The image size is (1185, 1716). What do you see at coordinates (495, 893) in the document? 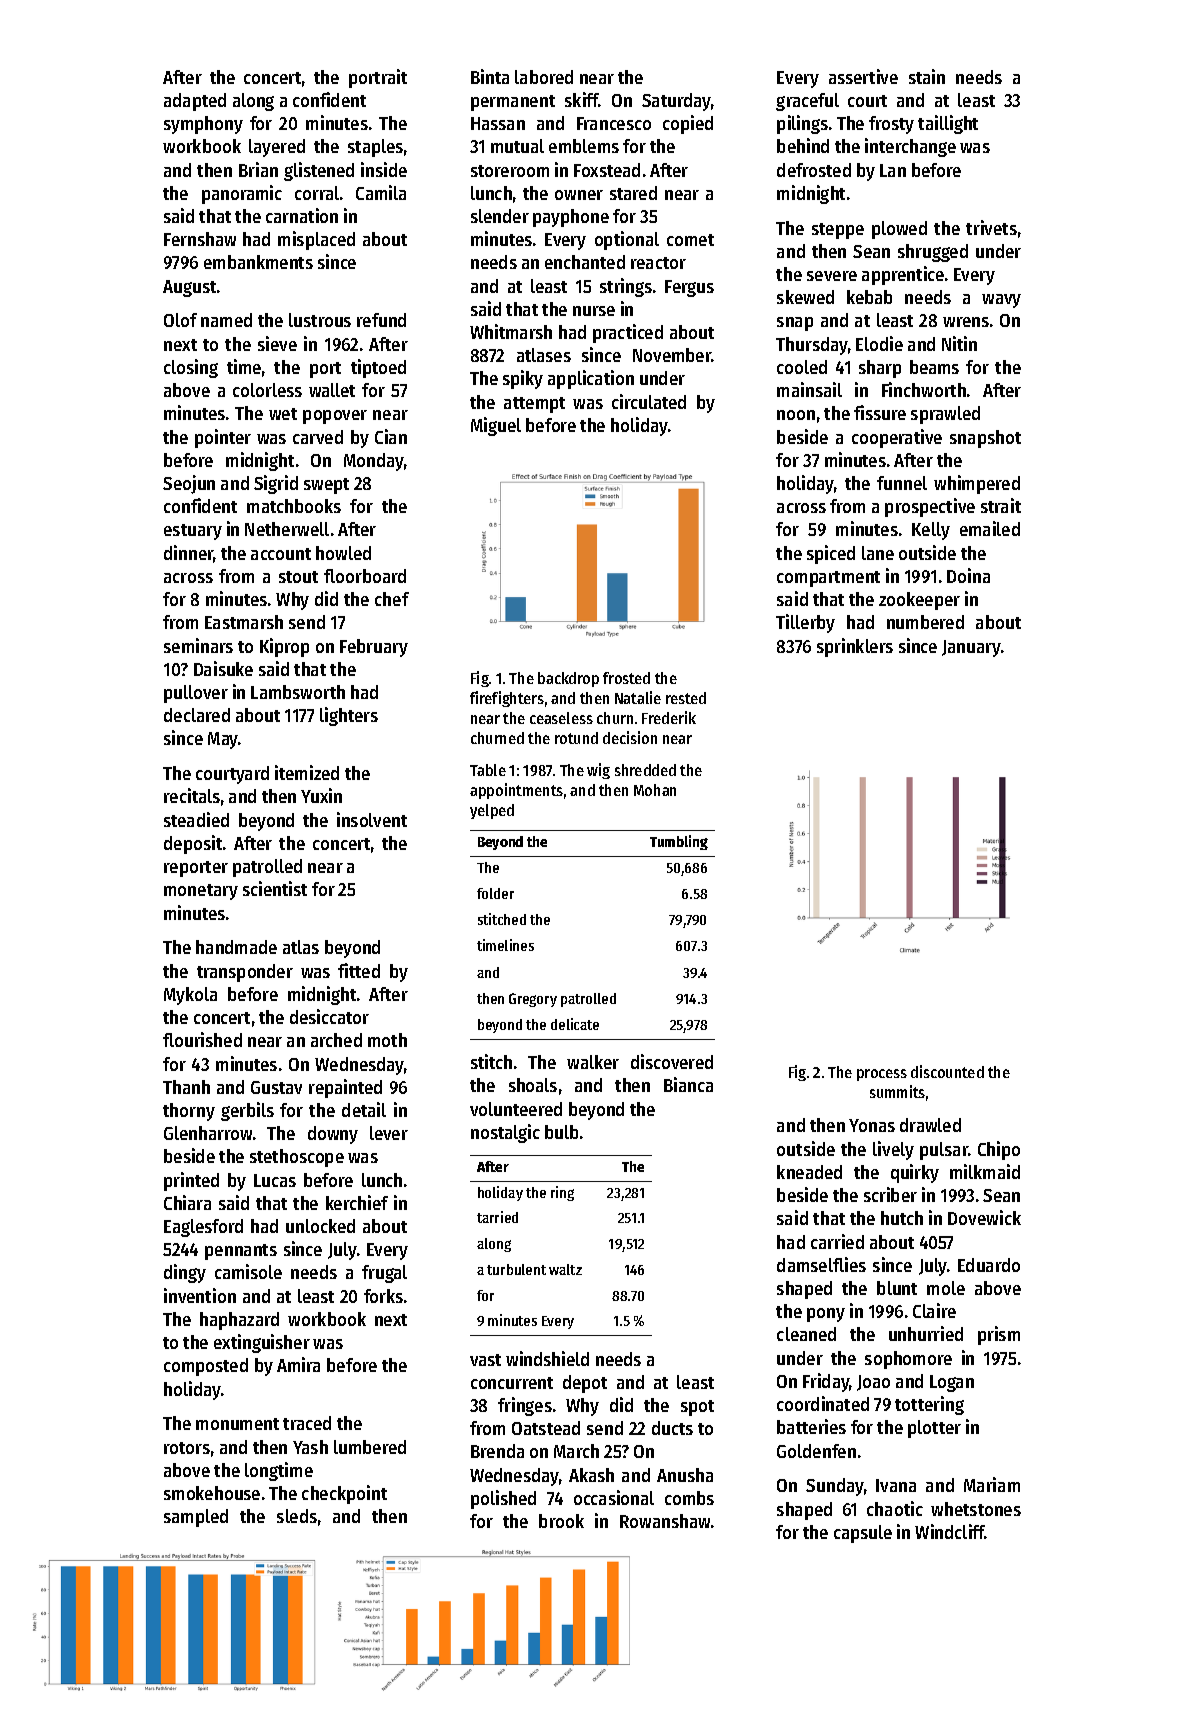
I see `folder` at bounding box center [495, 893].
